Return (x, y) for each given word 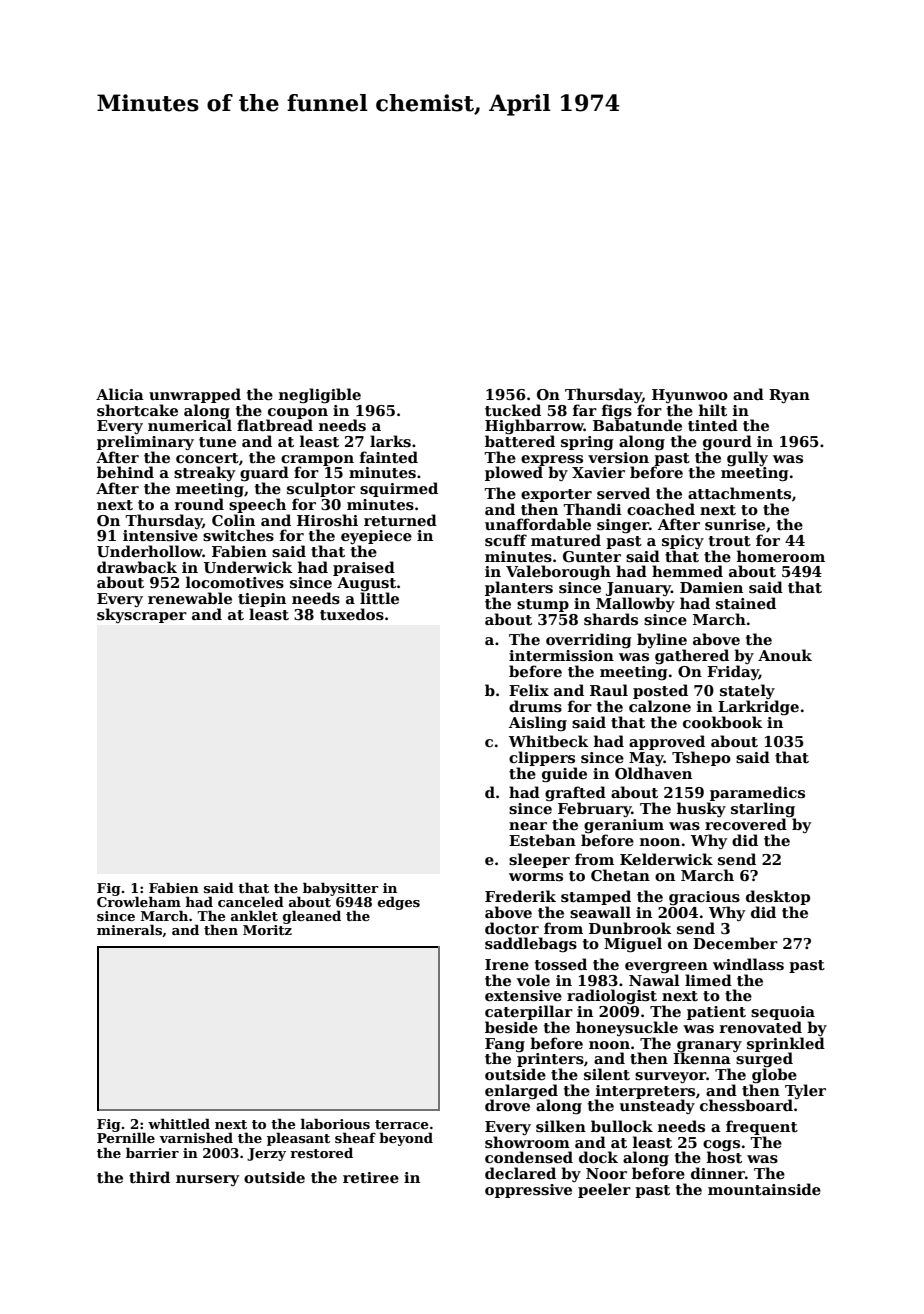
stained (746, 603)
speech (257, 505)
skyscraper (142, 615)
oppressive (528, 1191)
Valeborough (558, 573)
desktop (778, 897)
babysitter (341, 889)
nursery (207, 1180)
